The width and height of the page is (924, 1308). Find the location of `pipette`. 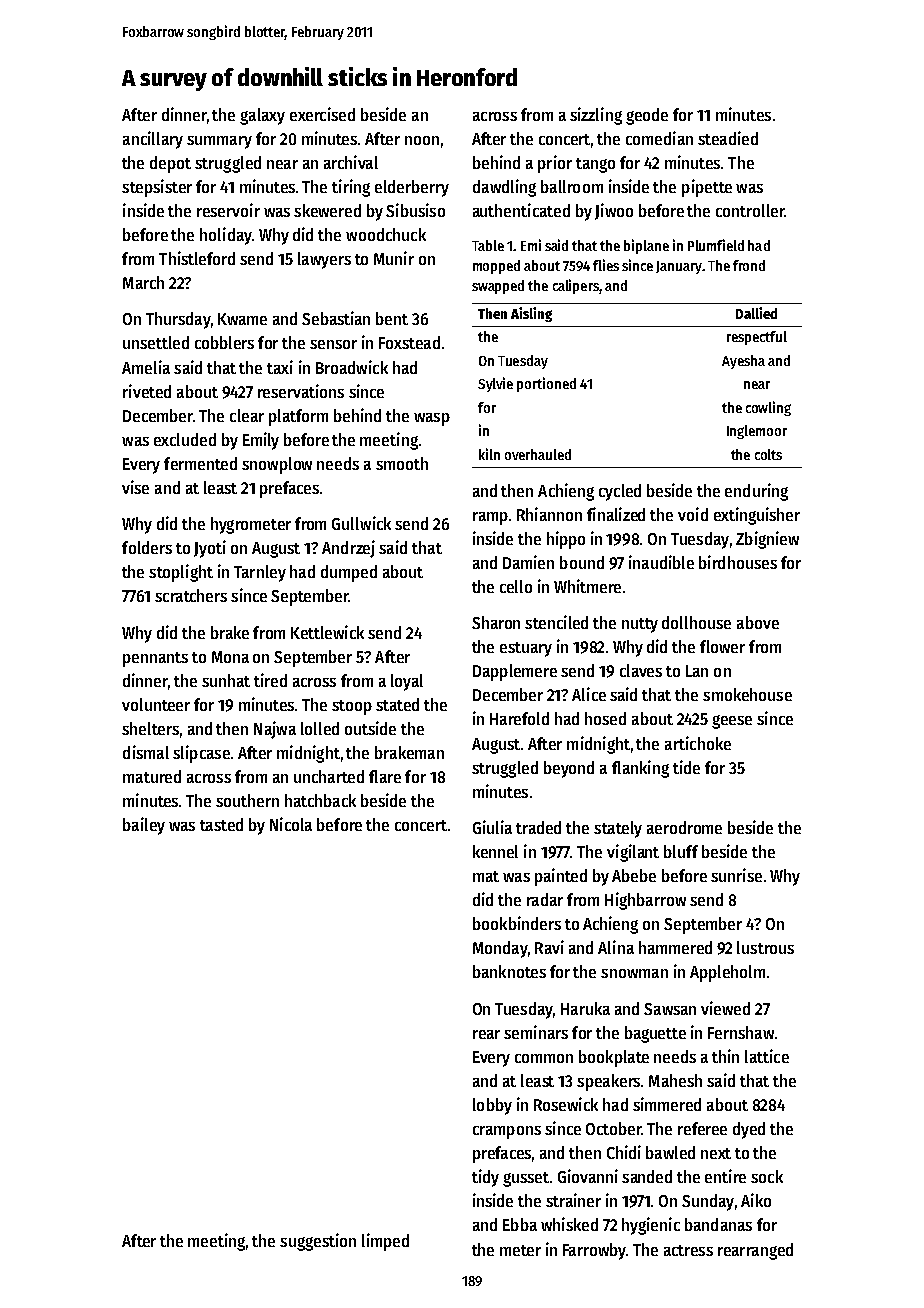

pipette is located at coordinates (707, 188).
